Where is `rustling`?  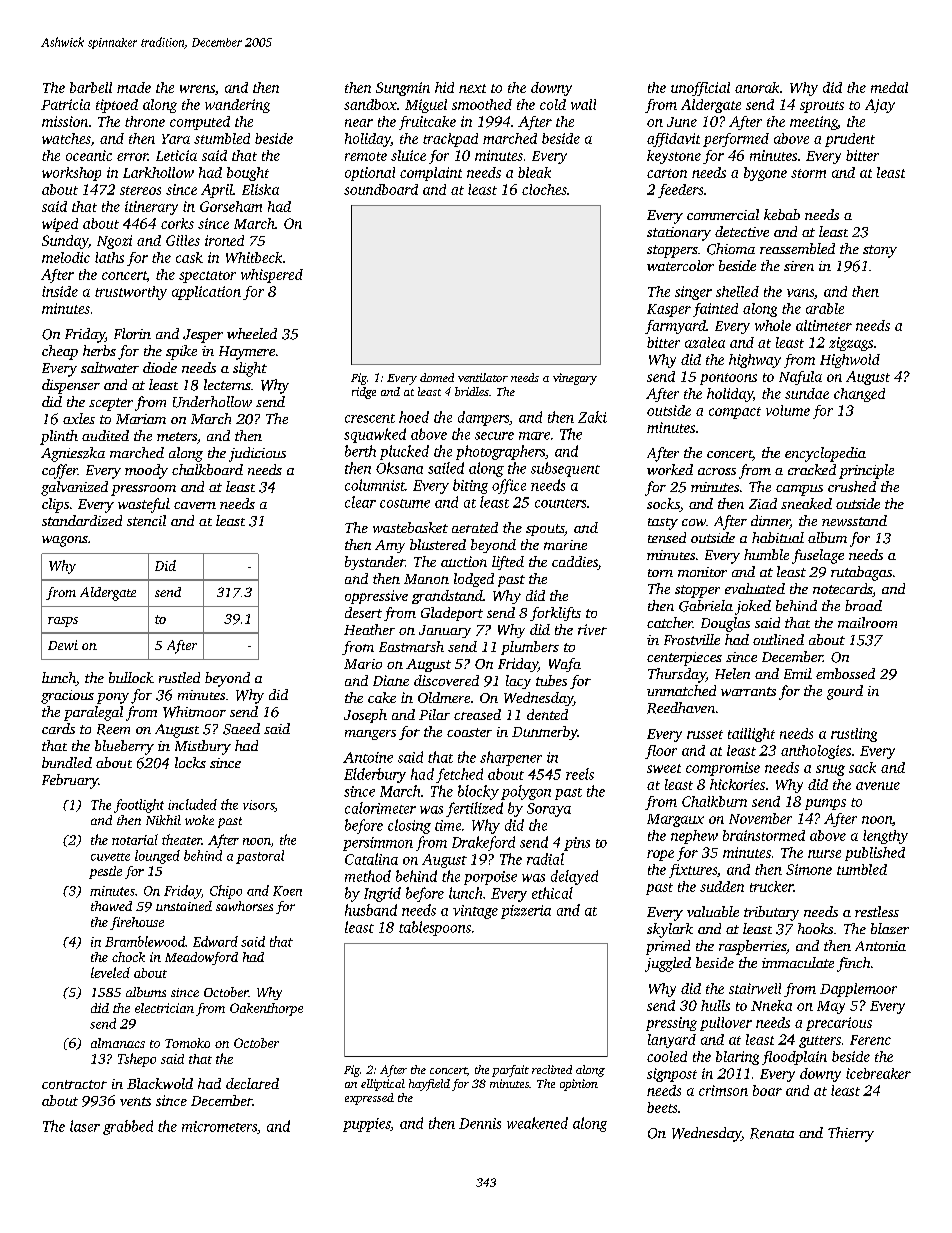
rustling is located at coordinates (854, 735).
